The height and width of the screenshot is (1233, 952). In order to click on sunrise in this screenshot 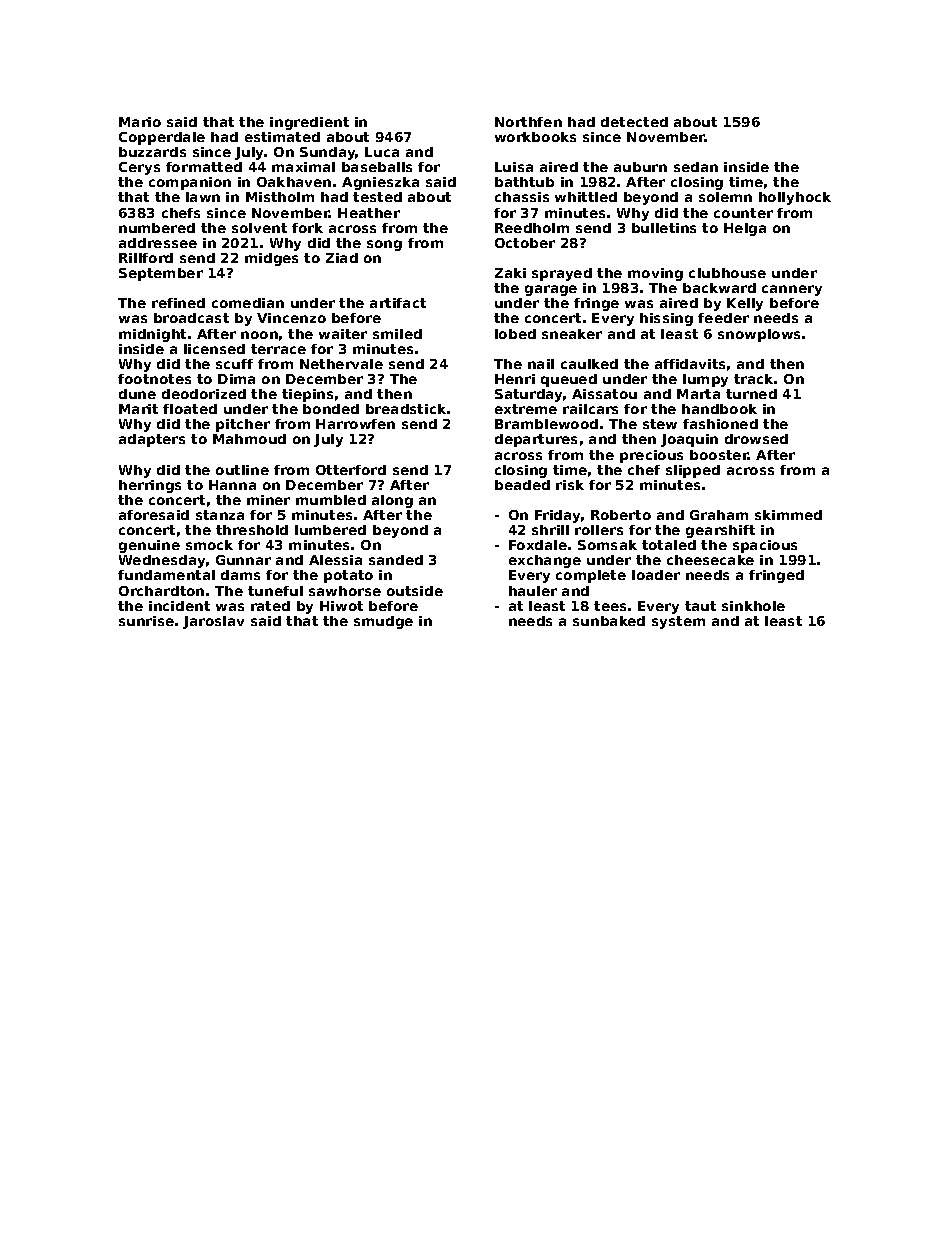, I will do `click(146, 621)`.
